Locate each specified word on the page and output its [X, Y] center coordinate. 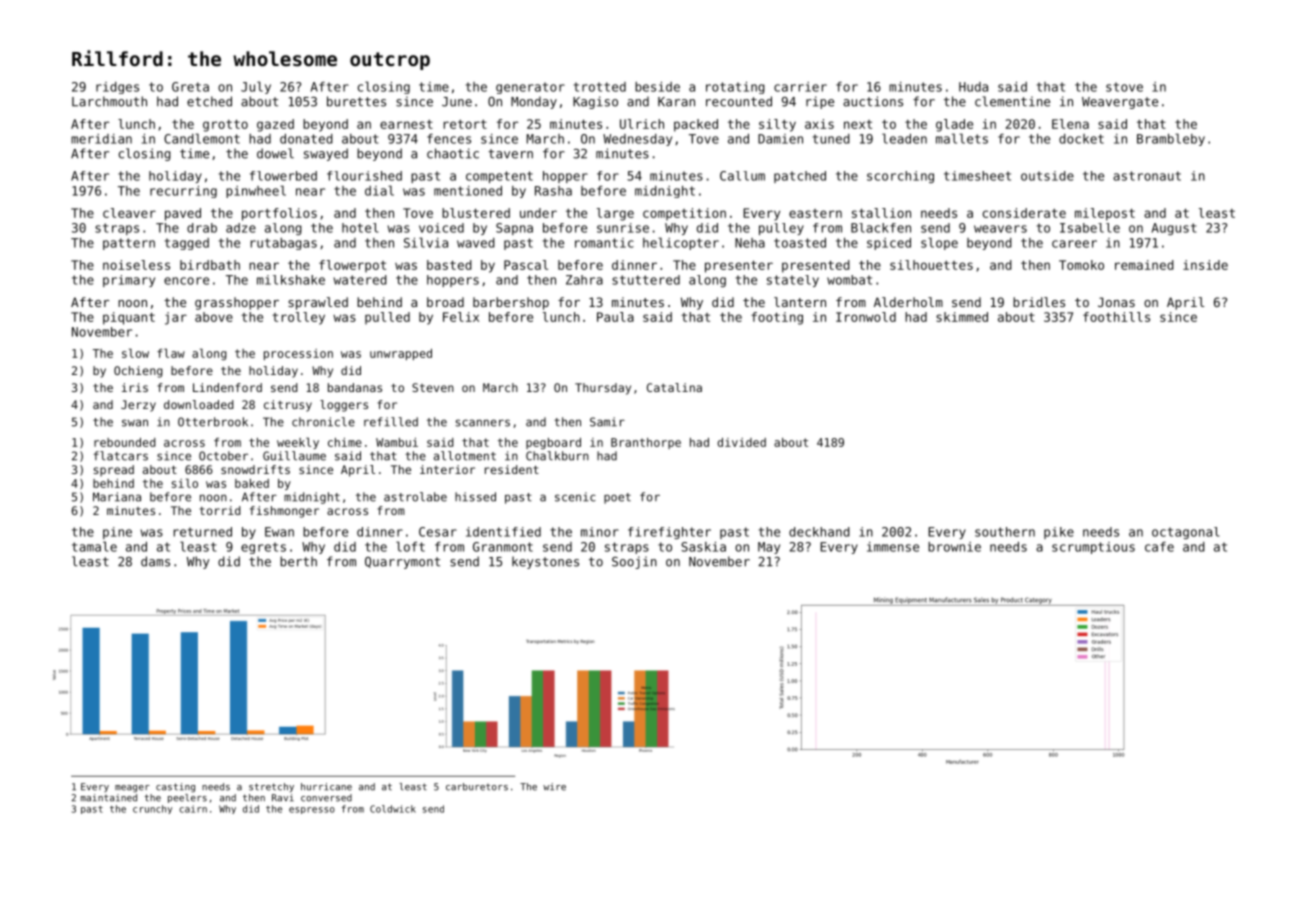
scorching [900, 177]
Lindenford [227, 387]
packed [696, 125]
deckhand [819, 532]
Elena [1070, 124]
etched [209, 101]
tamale [94, 546]
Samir [607, 422]
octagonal [1185, 533]
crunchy [152, 809]
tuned [831, 139]
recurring [183, 192]
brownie [954, 547]
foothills [1116, 317]
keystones [545, 562]
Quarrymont [402, 563]
